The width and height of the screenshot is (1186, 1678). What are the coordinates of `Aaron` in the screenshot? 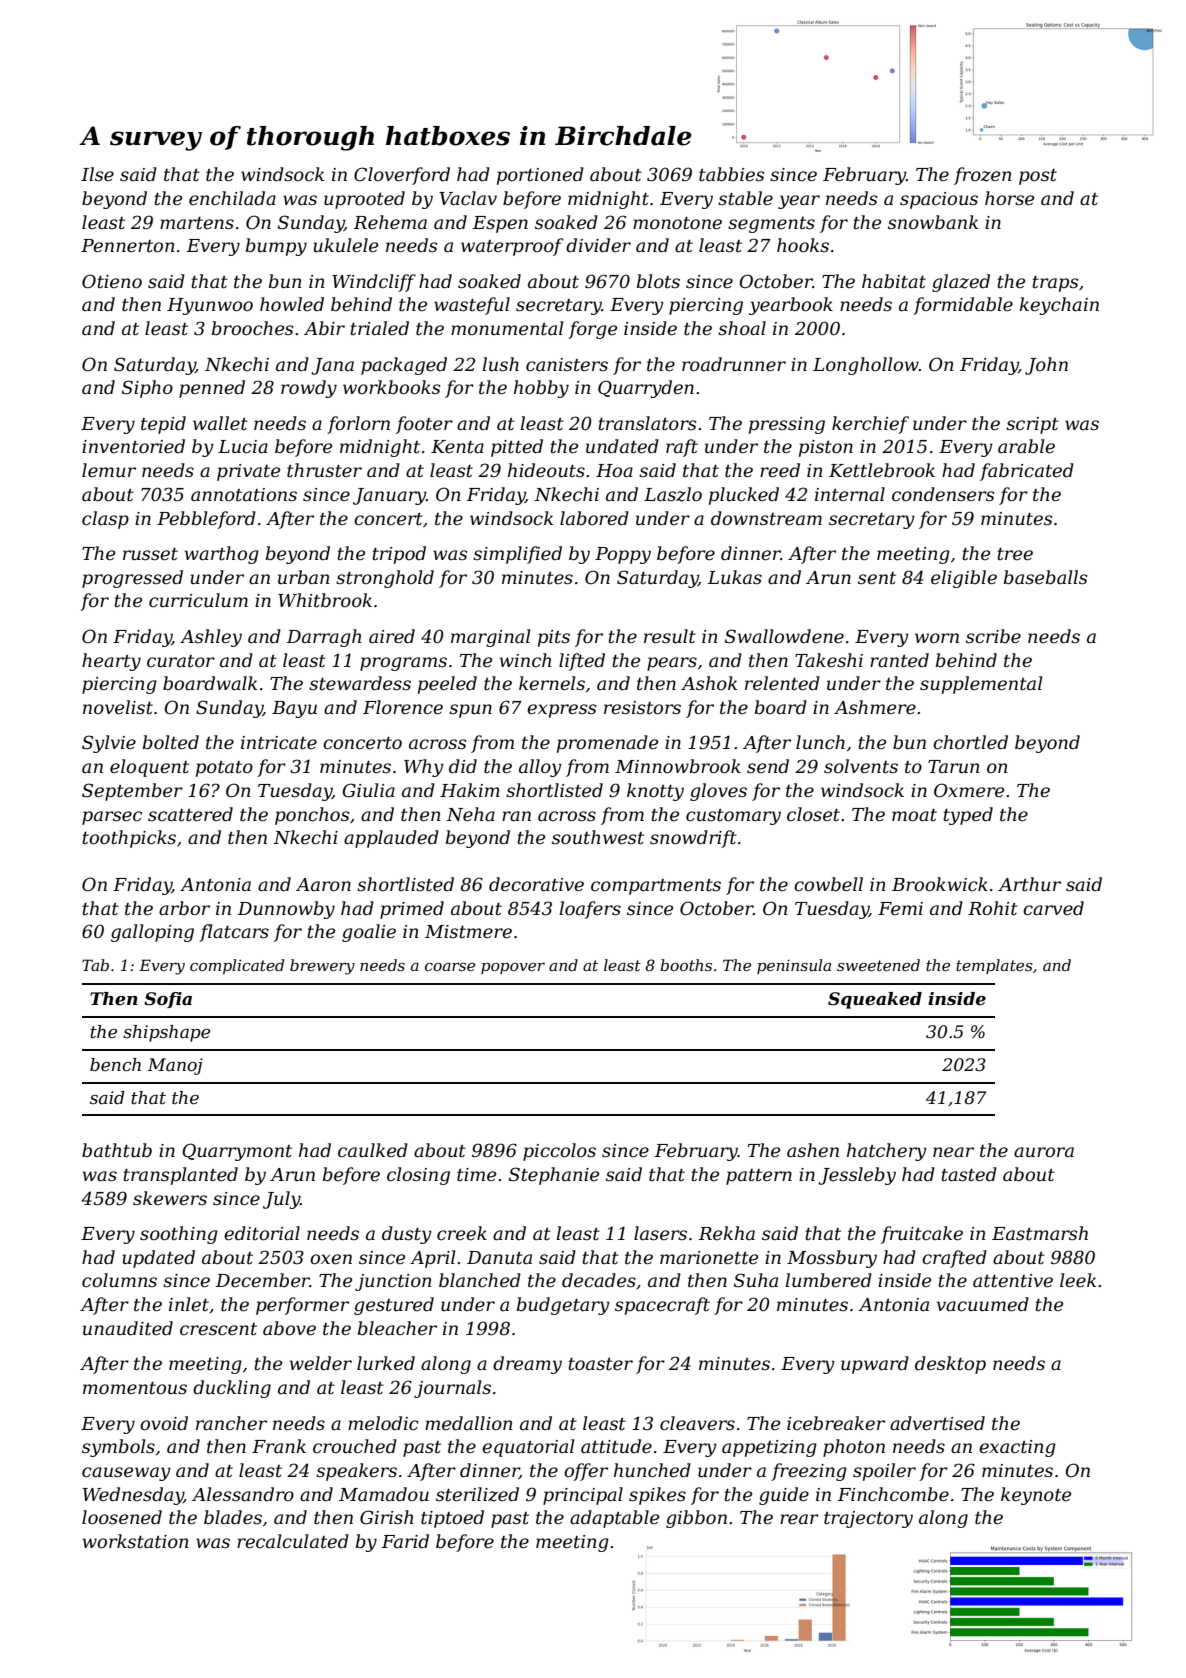 It's located at (323, 884).
